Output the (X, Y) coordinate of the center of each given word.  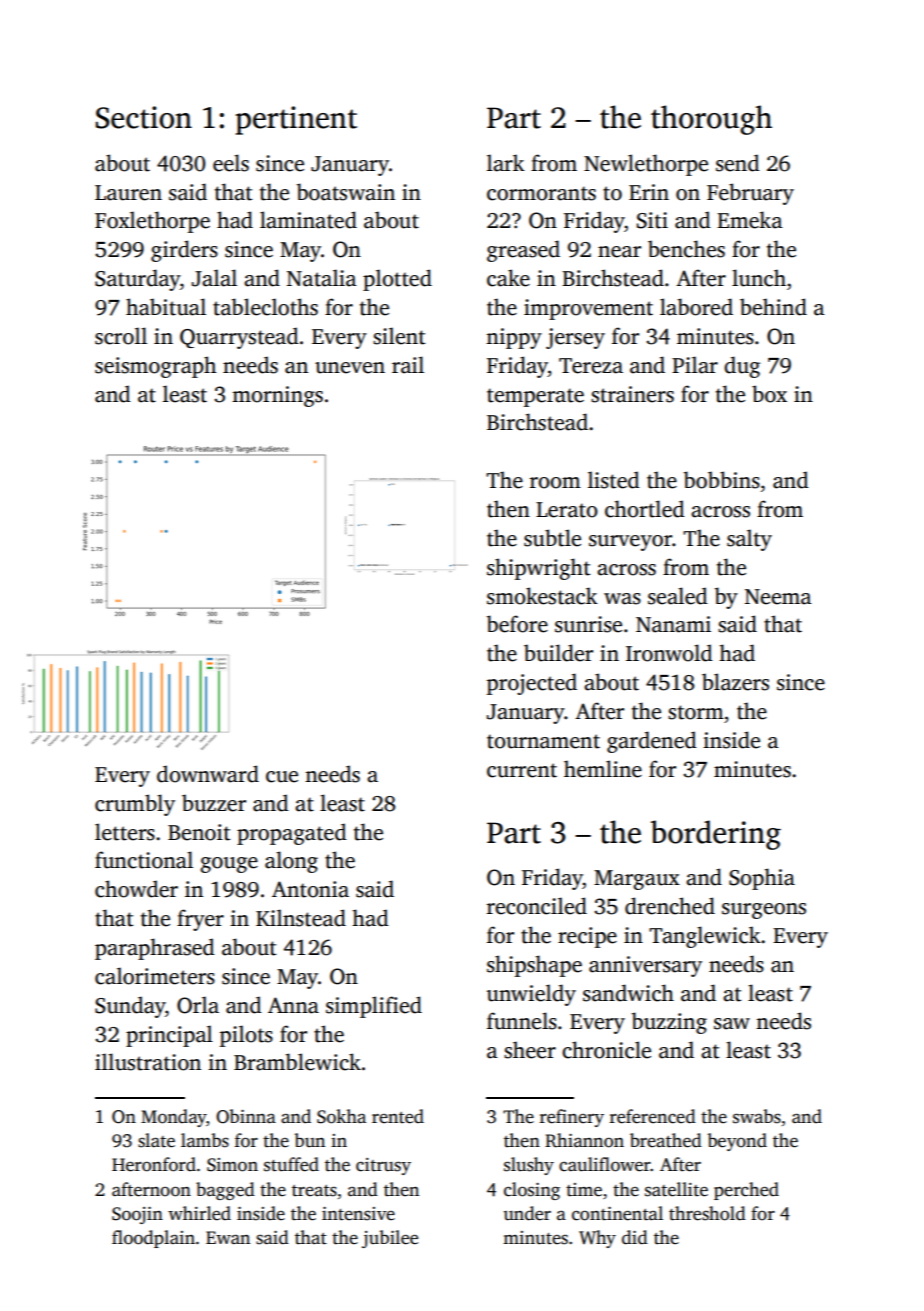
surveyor (630, 543)
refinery (572, 1118)
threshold (707, 1213)
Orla (198, 1005)
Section (143, 117)
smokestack (542, 596)
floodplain (153, 1239)
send (738, 163)
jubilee (390, 1239)
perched (746, 1191)
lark (506, 163)
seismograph (155, 367)
